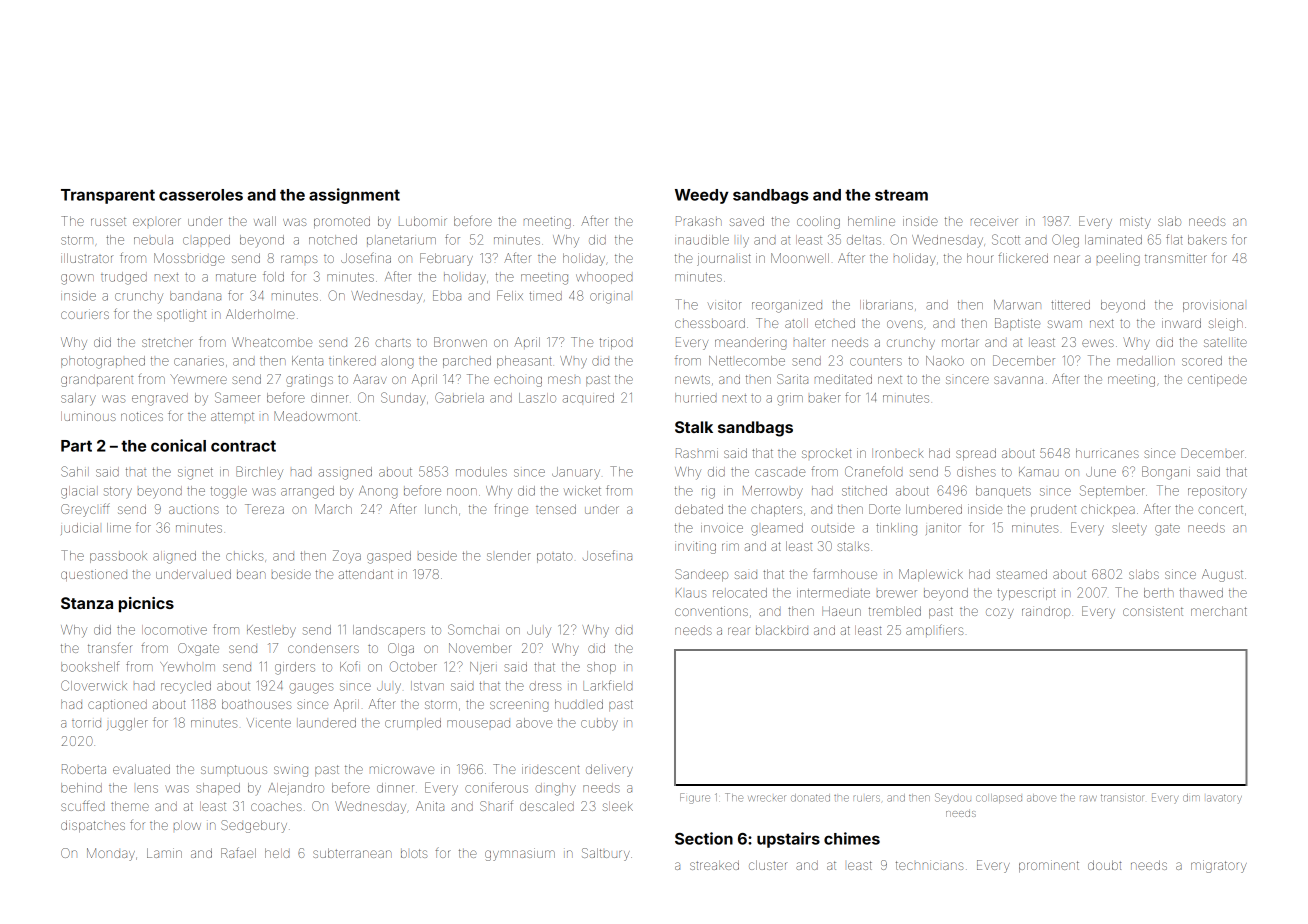 This screenshot has width=1308, height=924. What do you see at coordinates (1219, 866) in the screenshot?
I see `migratory` at bounding box center [1219, 866].
